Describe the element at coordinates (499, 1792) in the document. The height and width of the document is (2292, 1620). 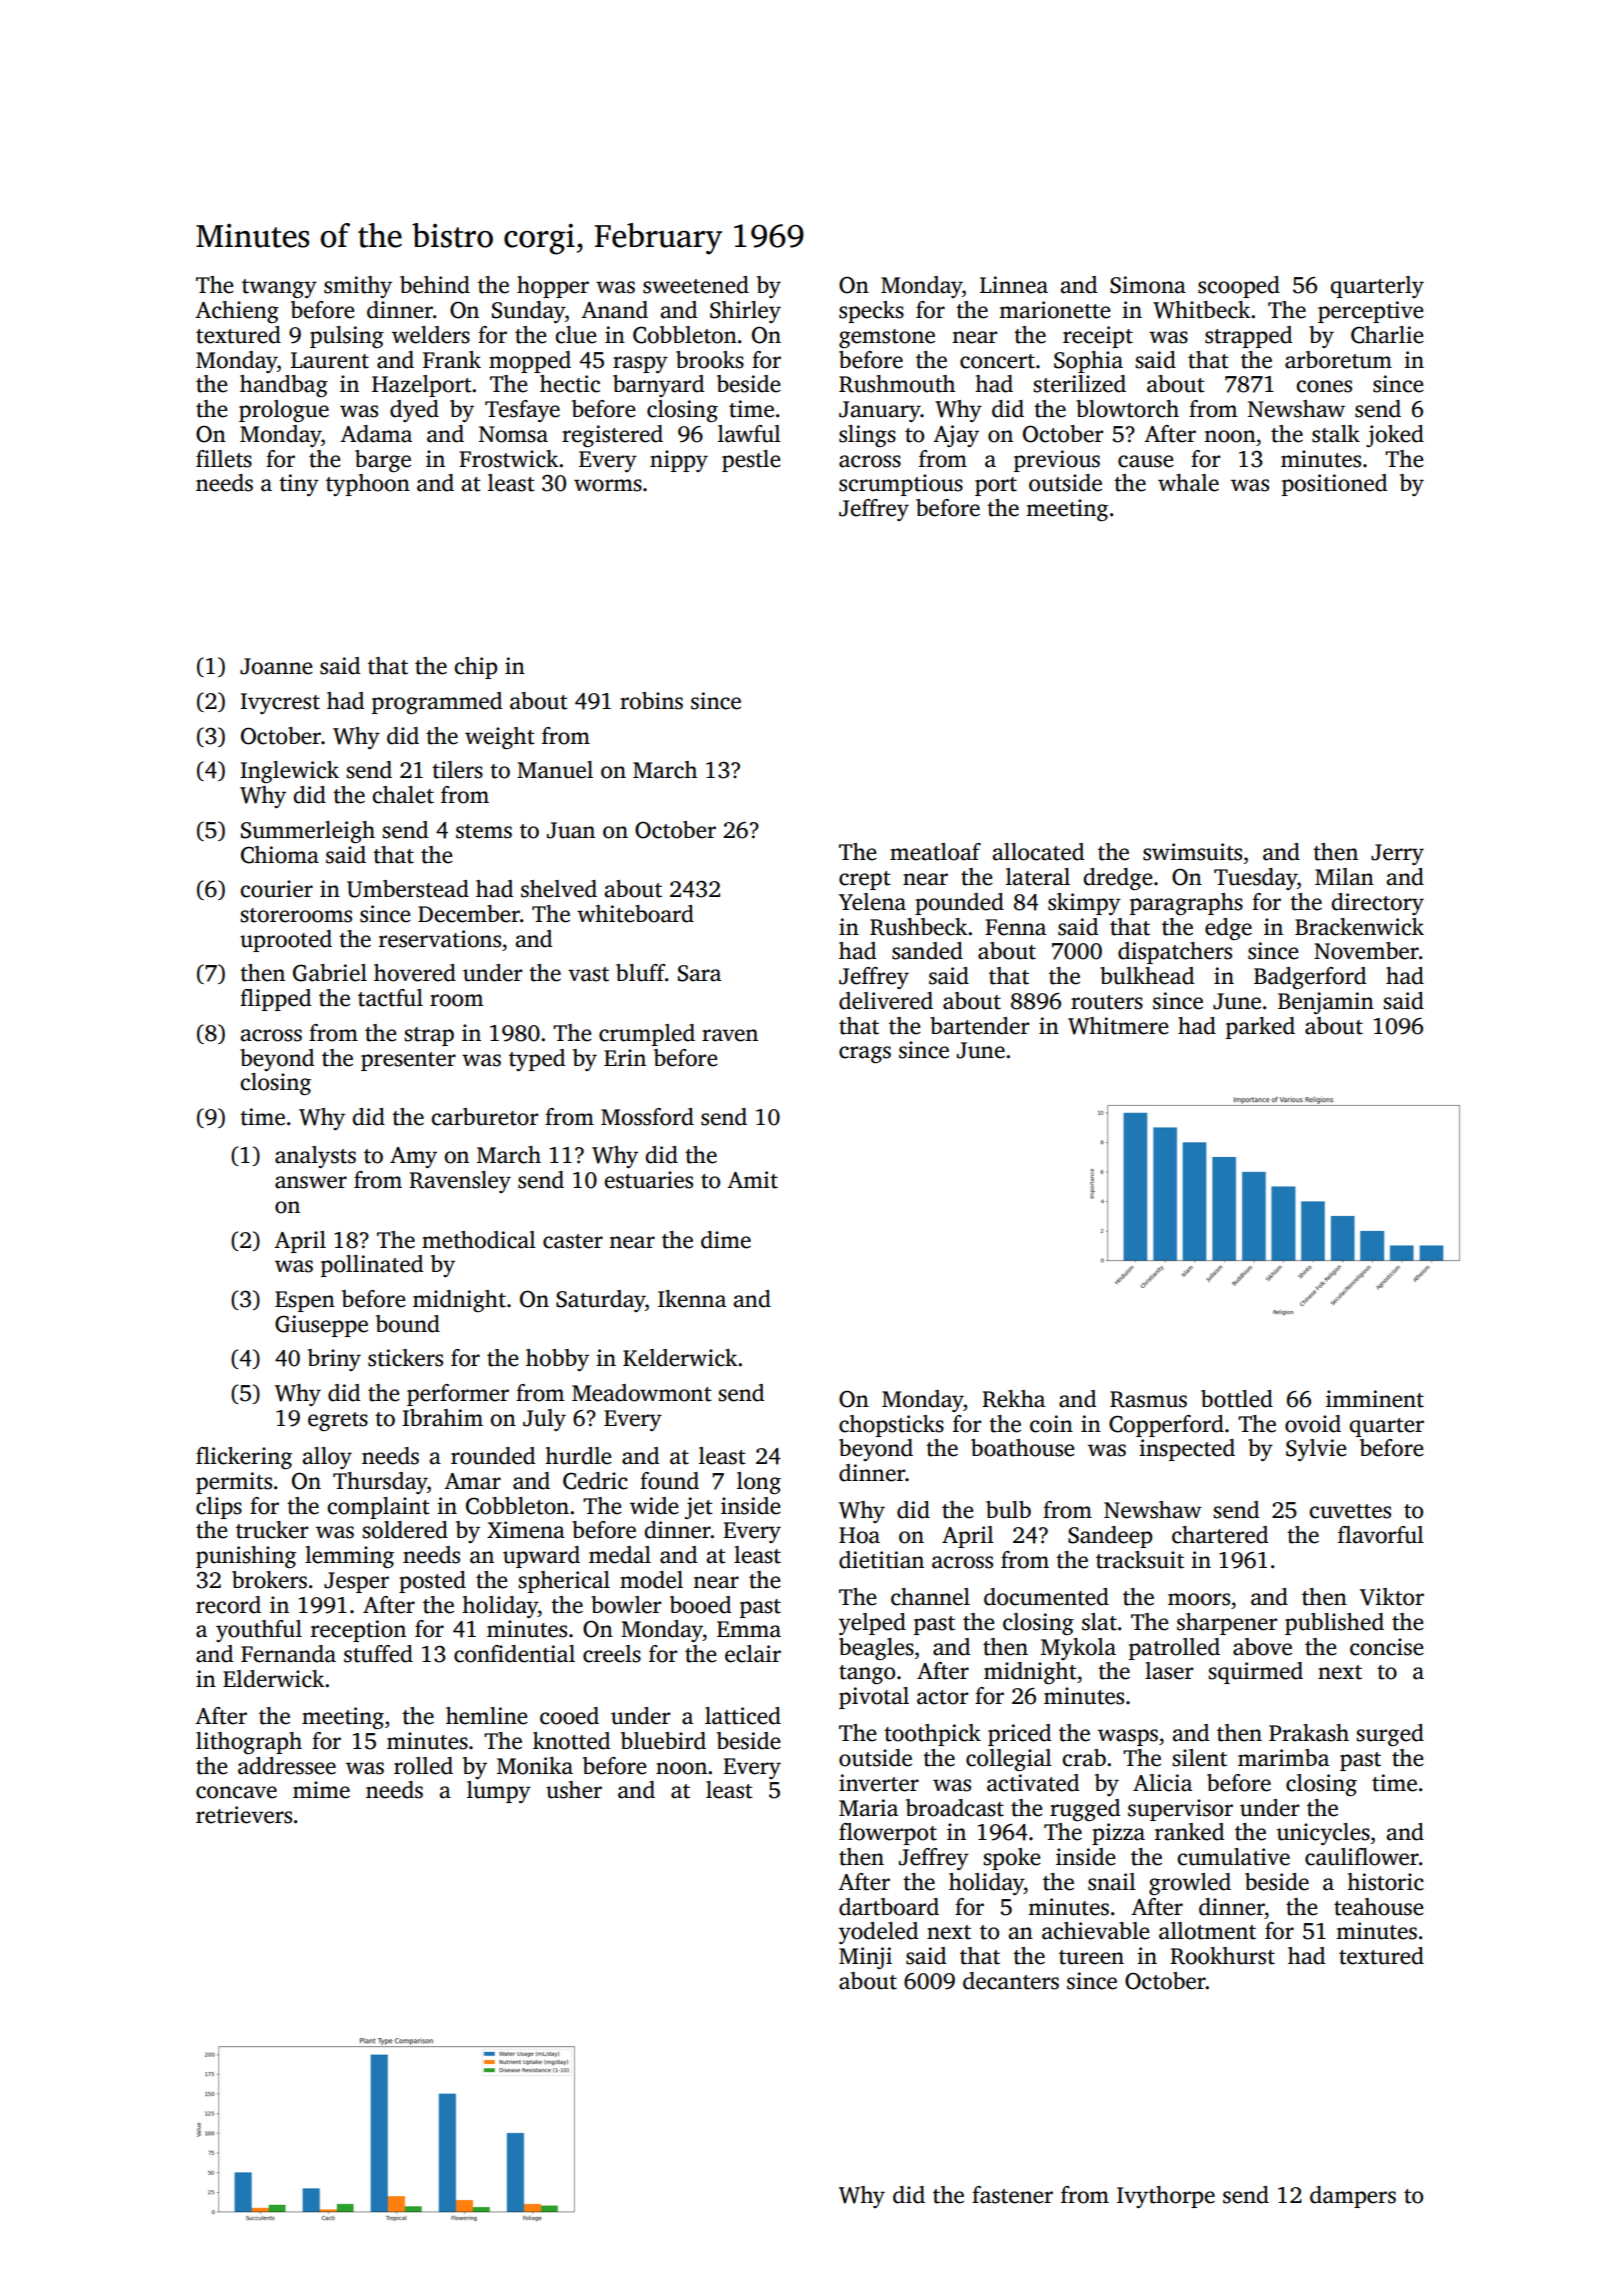
I see `lumpy` at that location.
